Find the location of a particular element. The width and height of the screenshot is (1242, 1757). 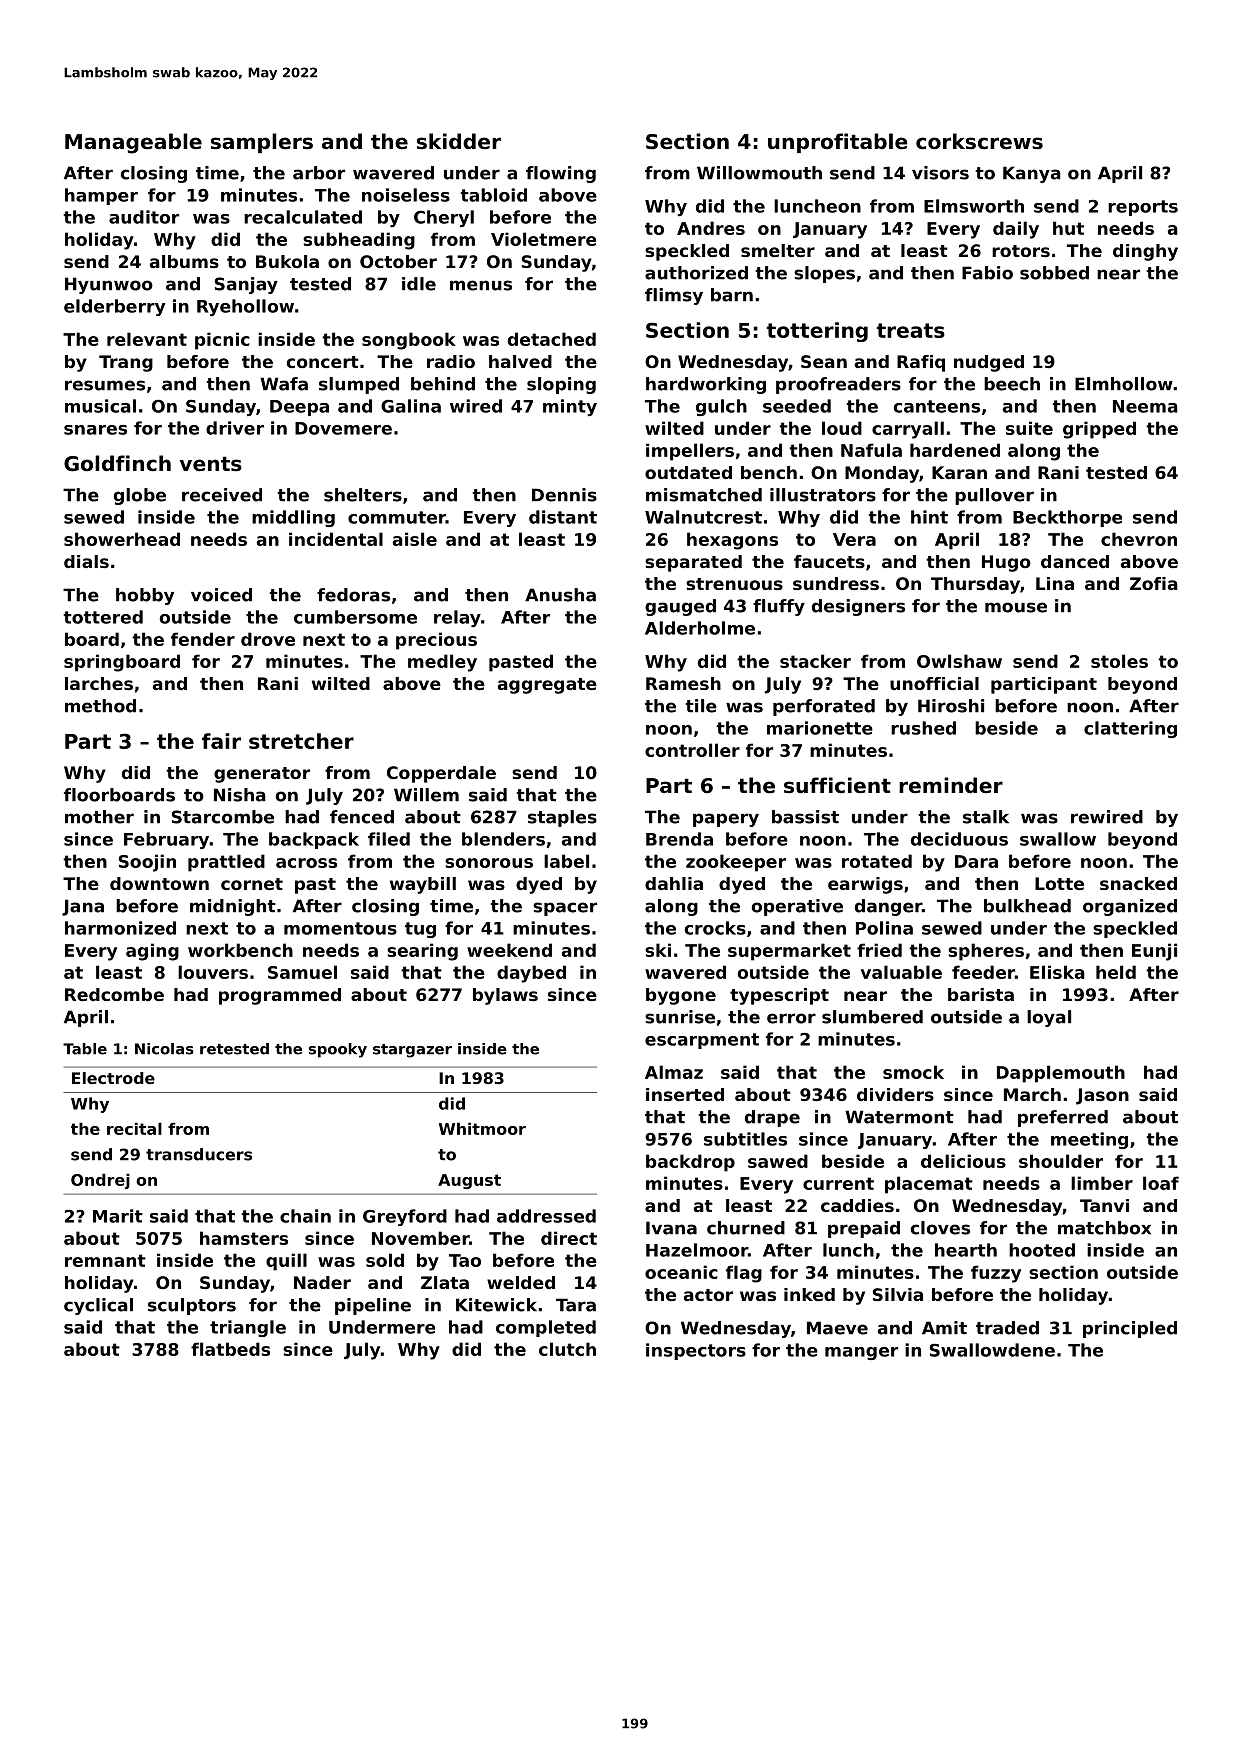

flatbeds is located at coordinates (230, 1349).
